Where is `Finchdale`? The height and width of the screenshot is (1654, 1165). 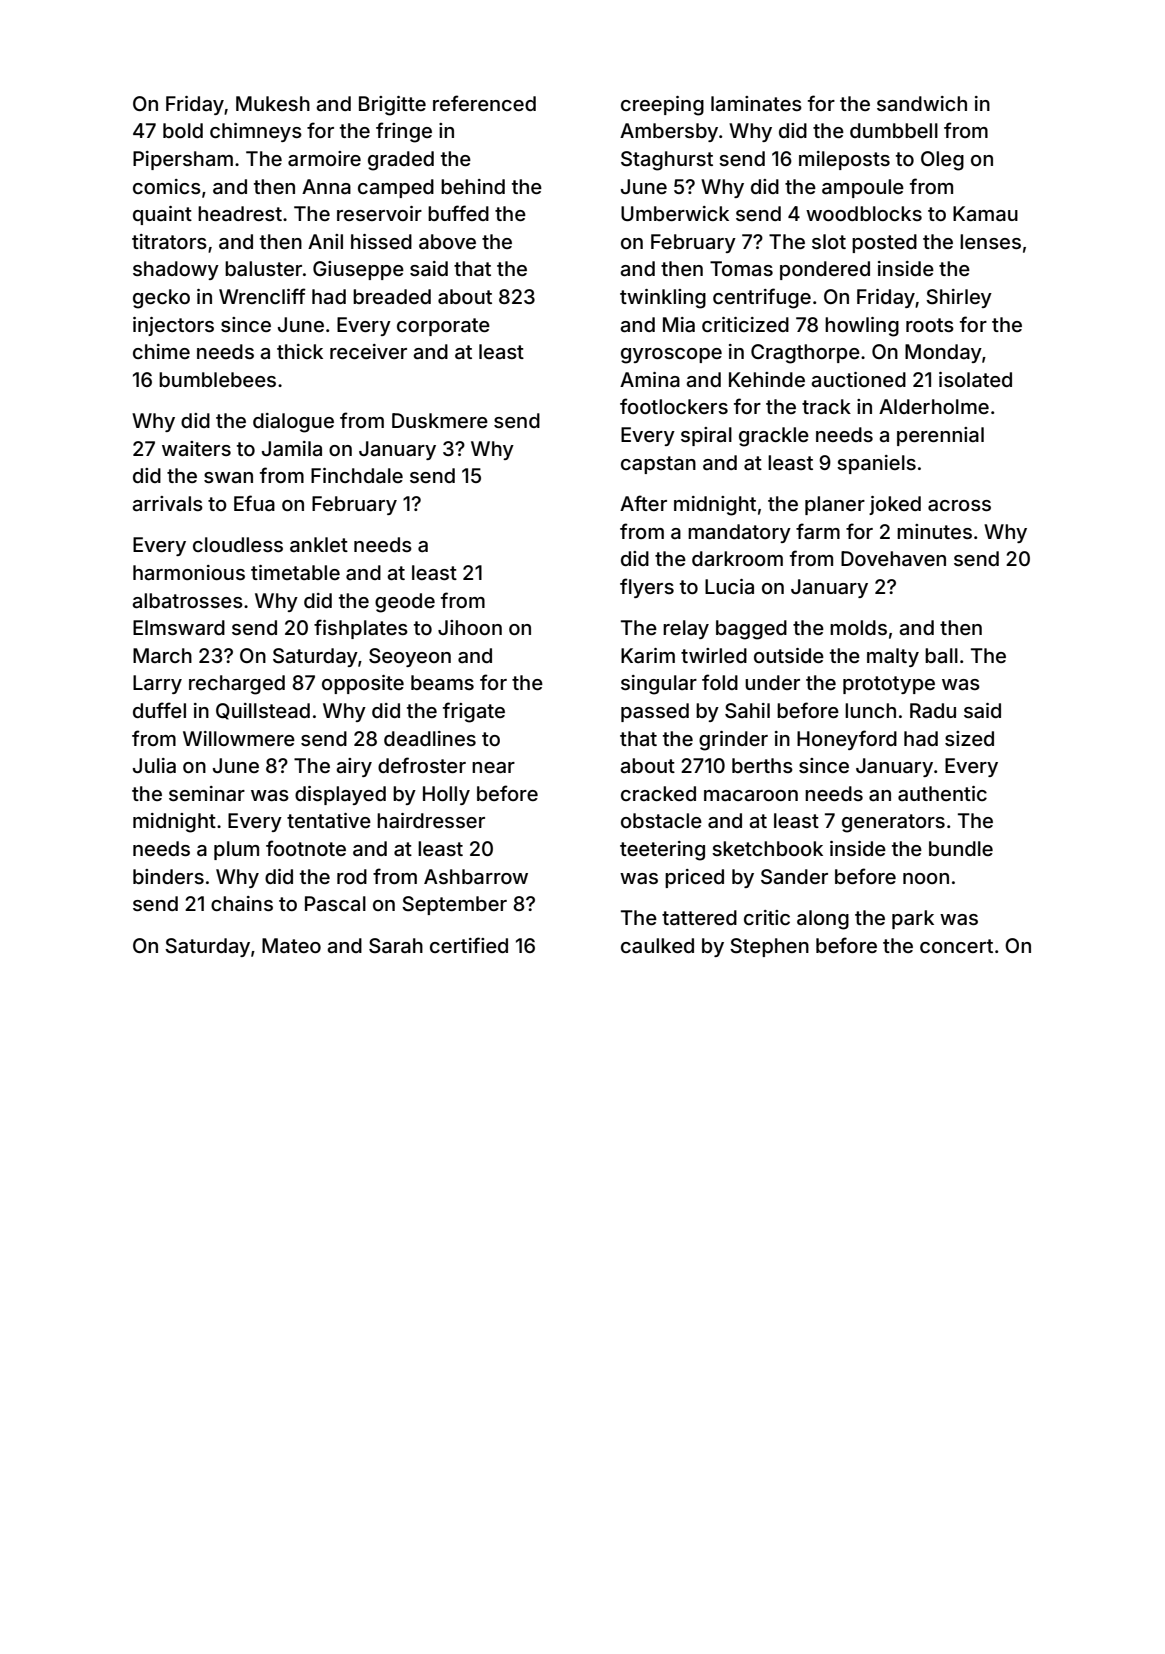 Finchdale is located at coordinates (357, 475).
